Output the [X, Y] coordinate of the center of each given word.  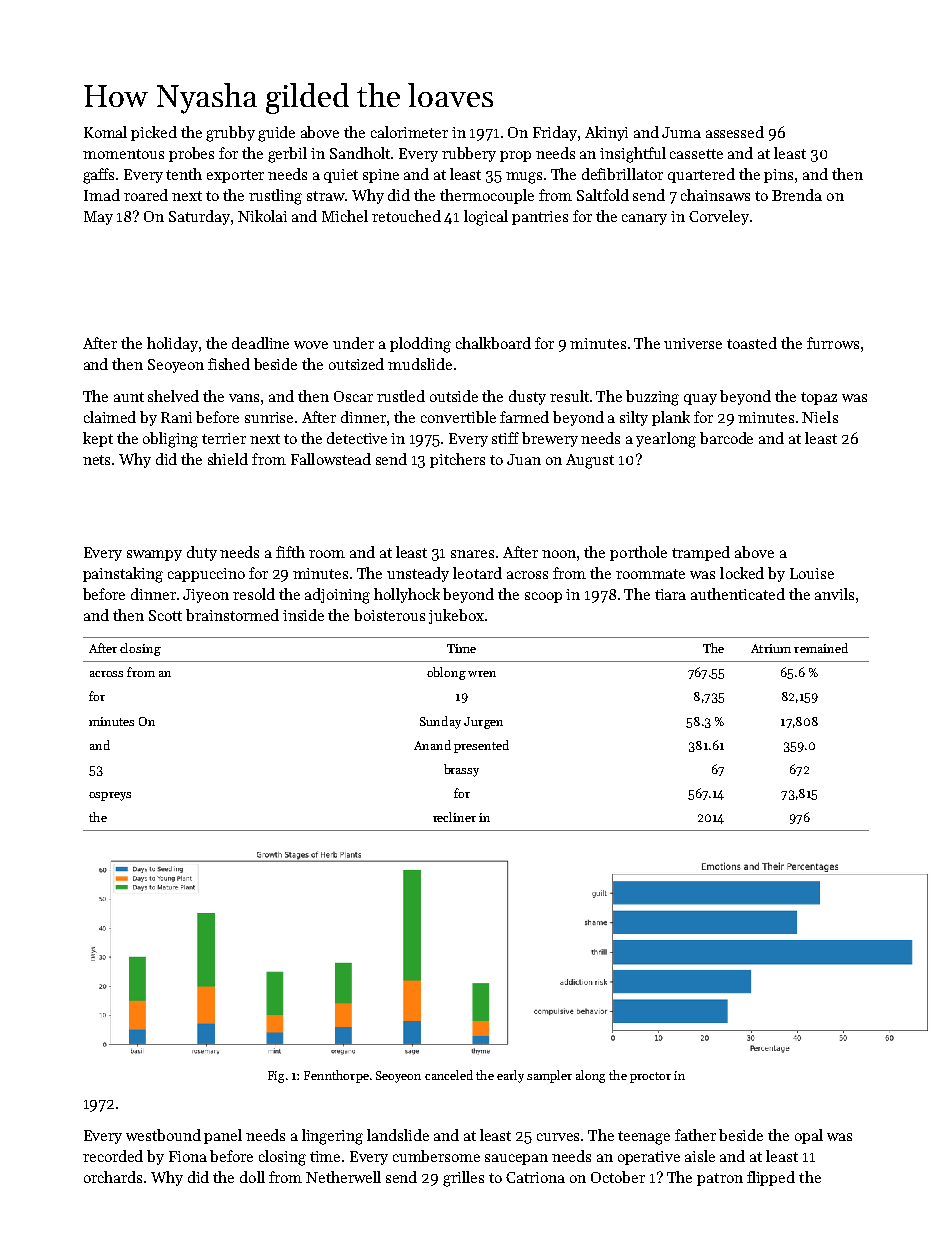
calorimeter [409, 132]
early [510, 1076]
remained [821, 648]
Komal [105, 132]
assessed [735, 132]
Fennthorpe [336, 1076]
